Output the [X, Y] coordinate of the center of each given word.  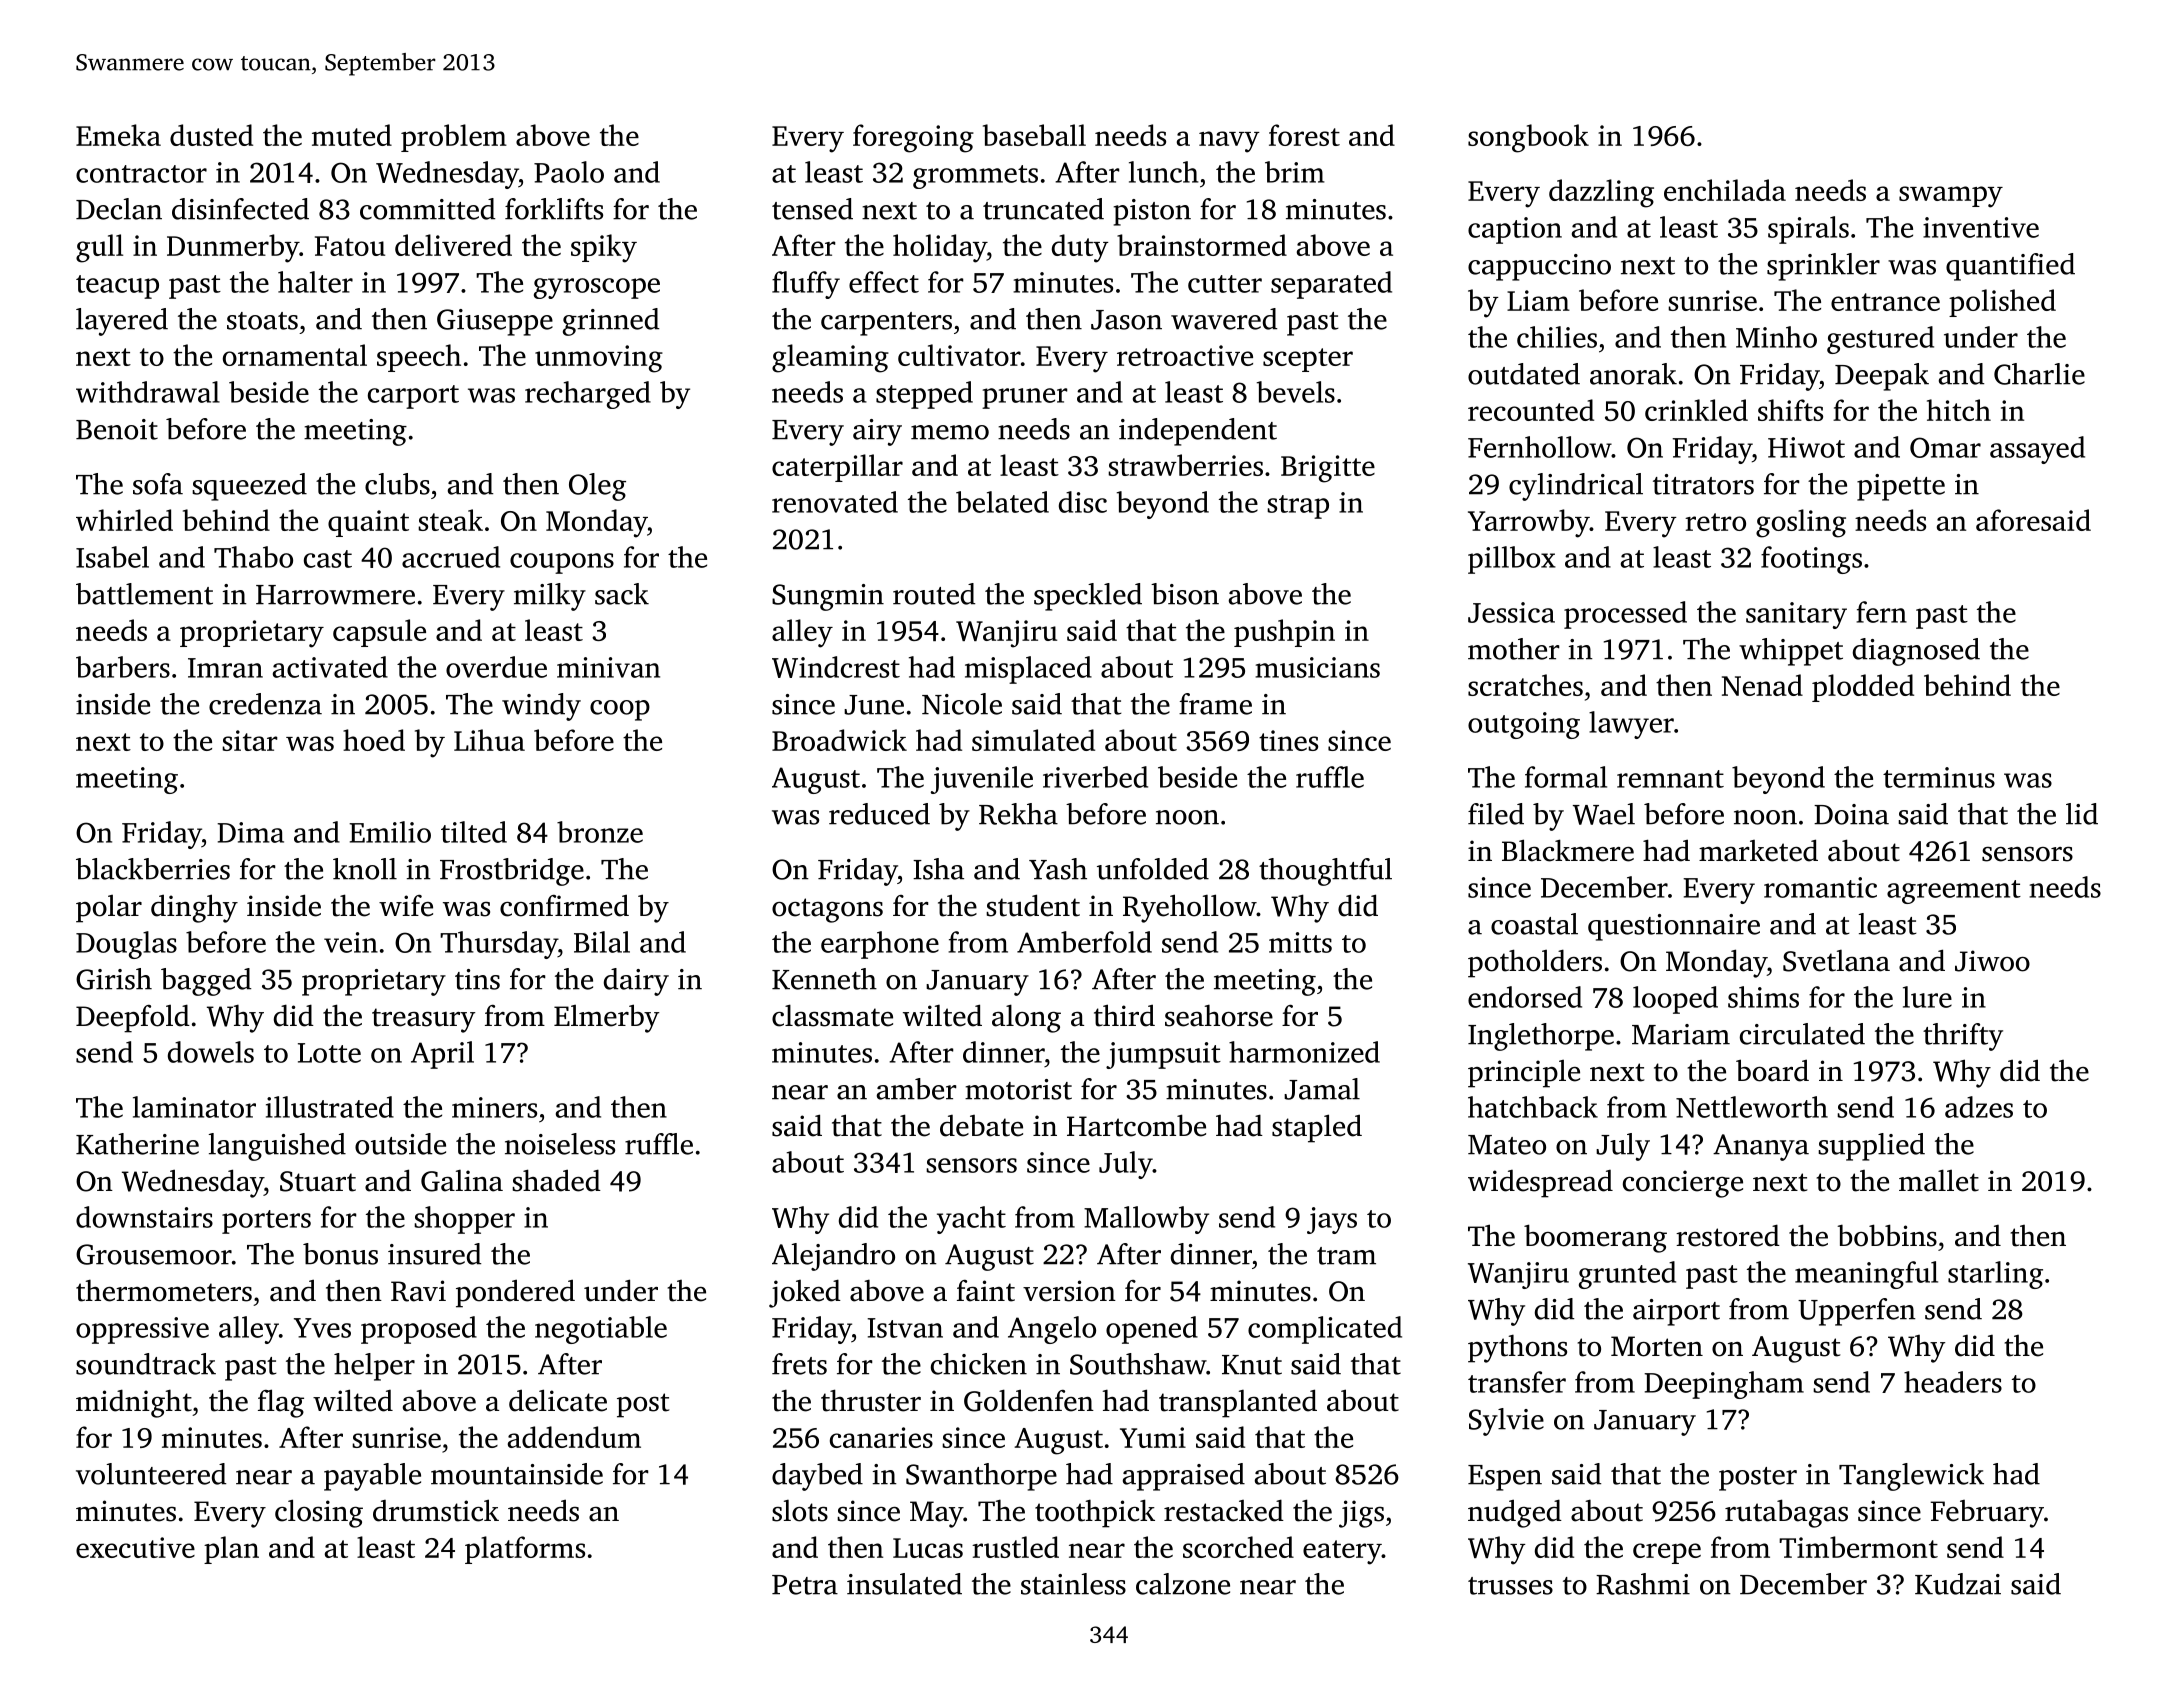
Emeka [118, 135]
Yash [1058, 869]
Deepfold [133, 1018]
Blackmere [1568, 850]
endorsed [1525, 997]
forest [1304, 135]
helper [374, 1367]
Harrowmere [335, 595]
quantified [2010, 267]
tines [1288, 740]
